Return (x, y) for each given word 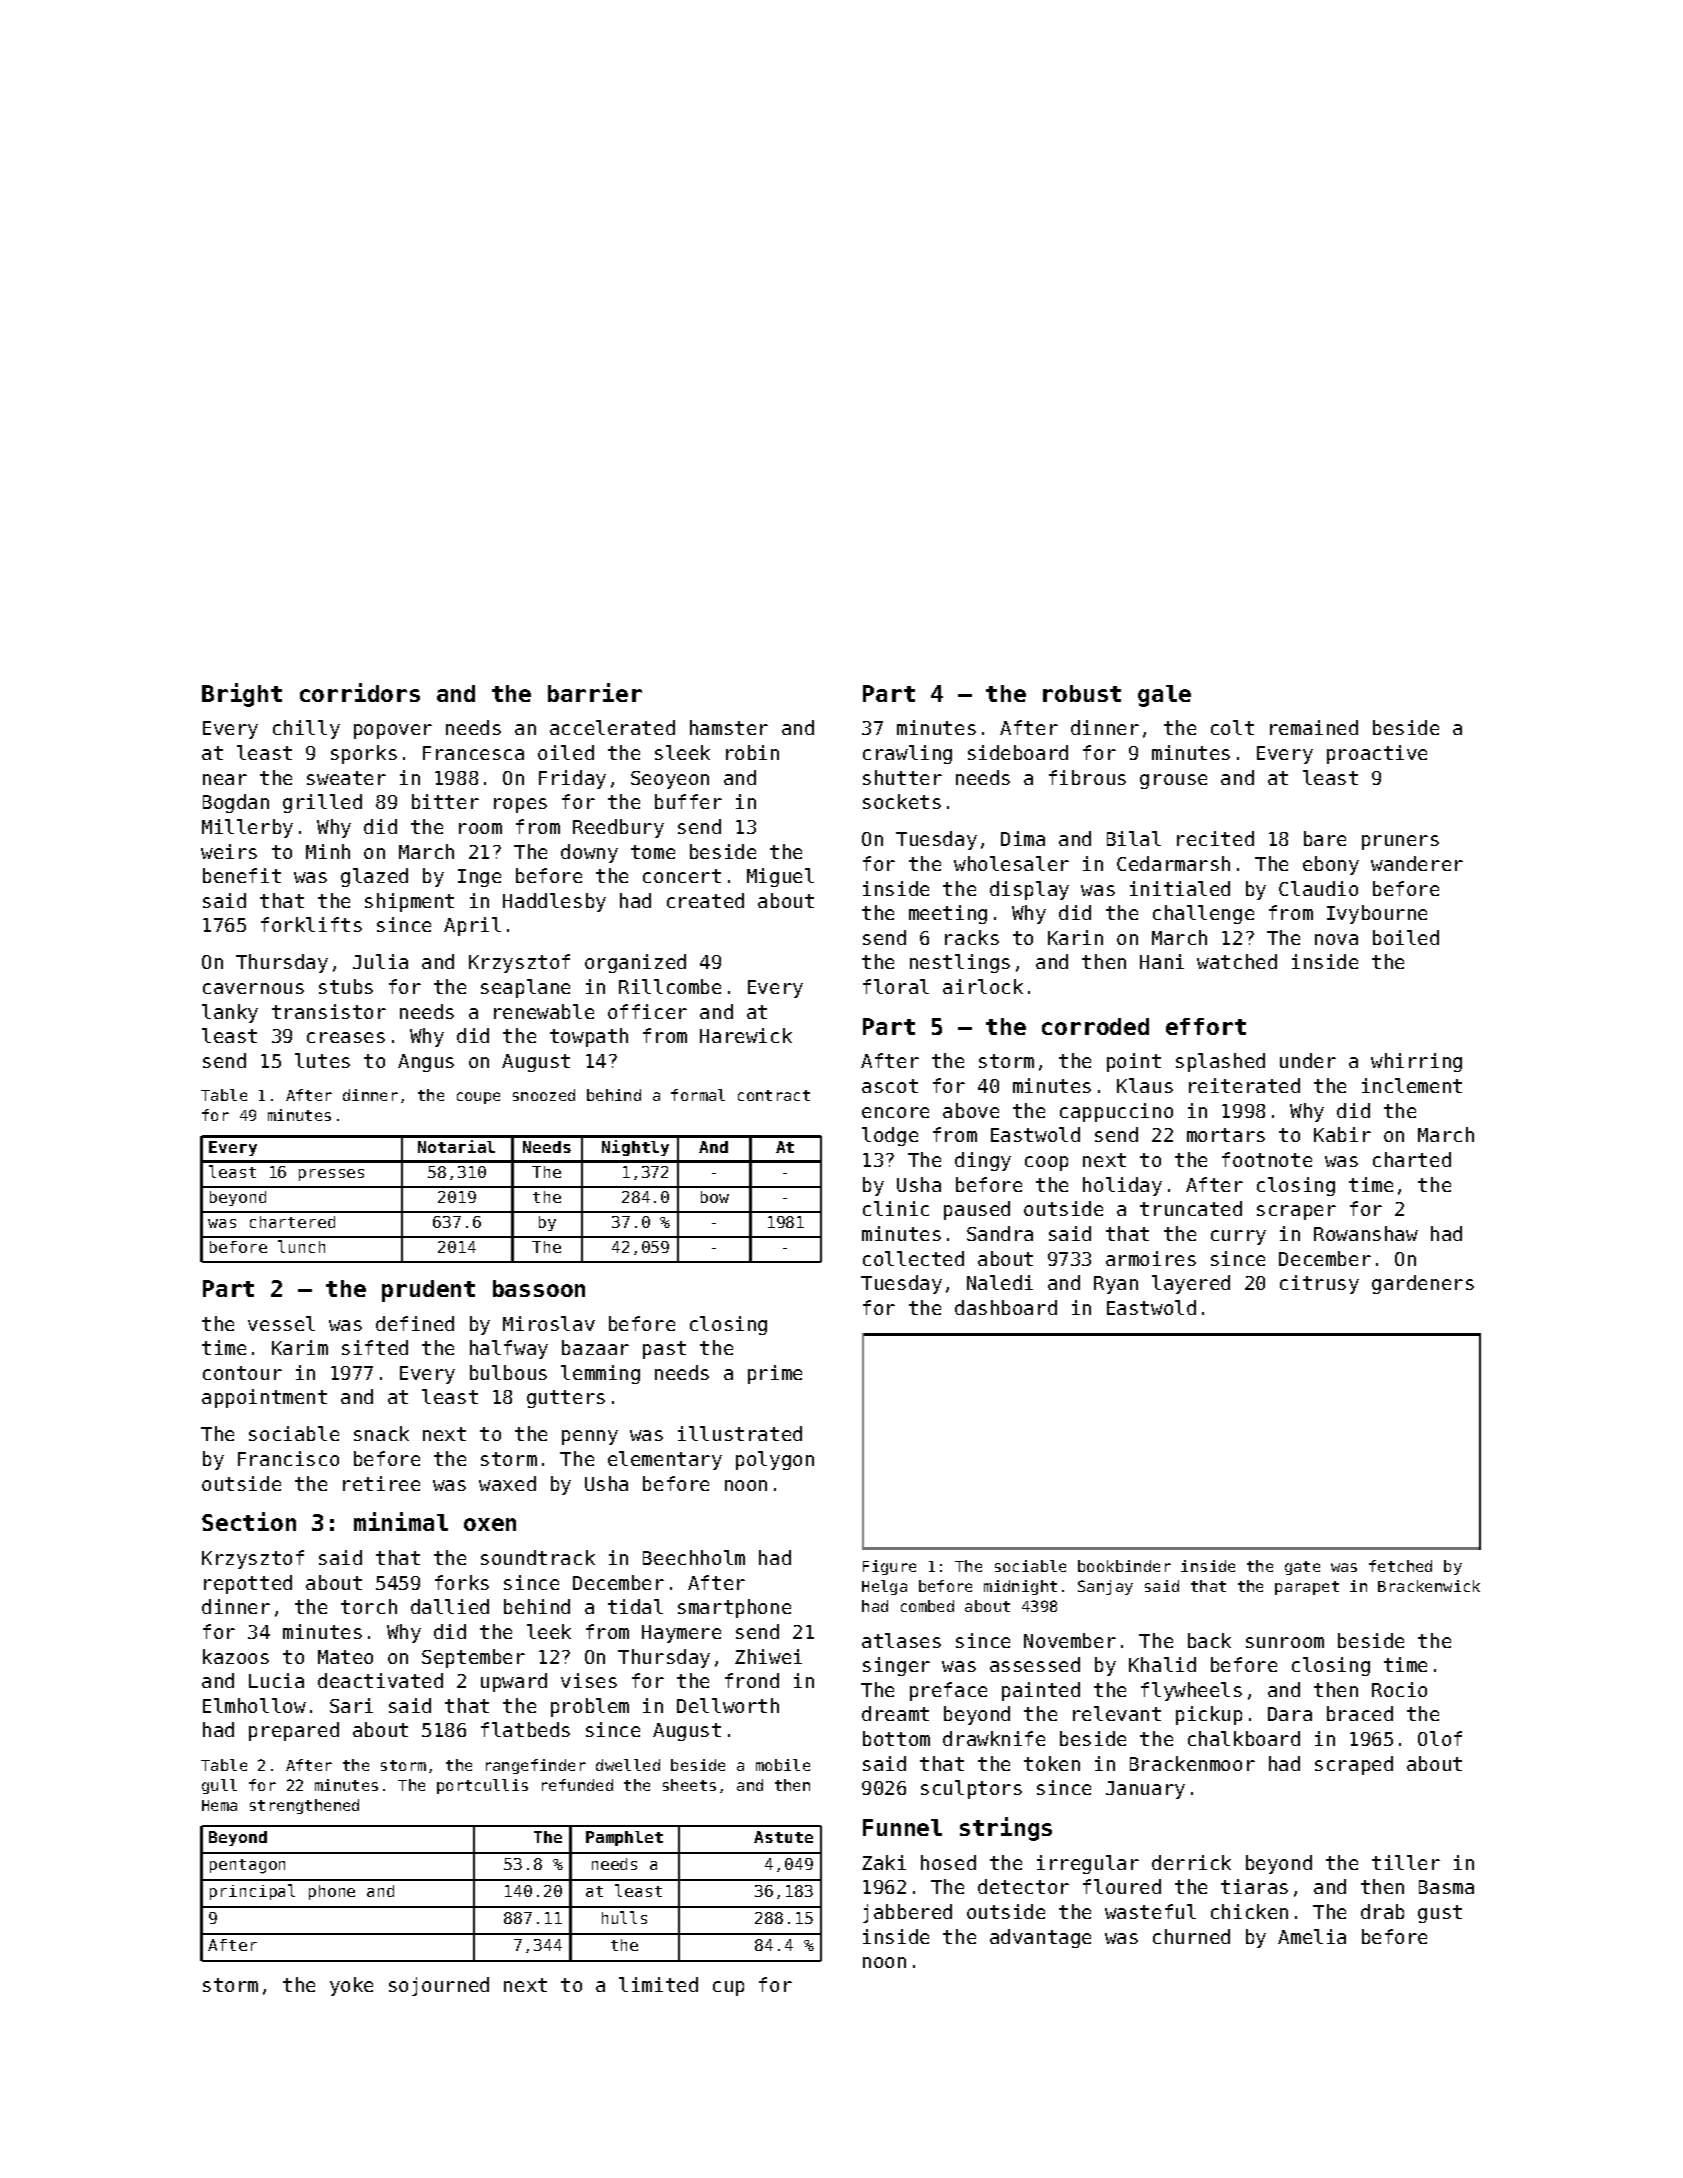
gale (1164, 696)
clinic (896, 1208)
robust (1082, 693)
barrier (595, 692)
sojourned (439, 1986)
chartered (292, 1222)
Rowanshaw (1366, 1233)
